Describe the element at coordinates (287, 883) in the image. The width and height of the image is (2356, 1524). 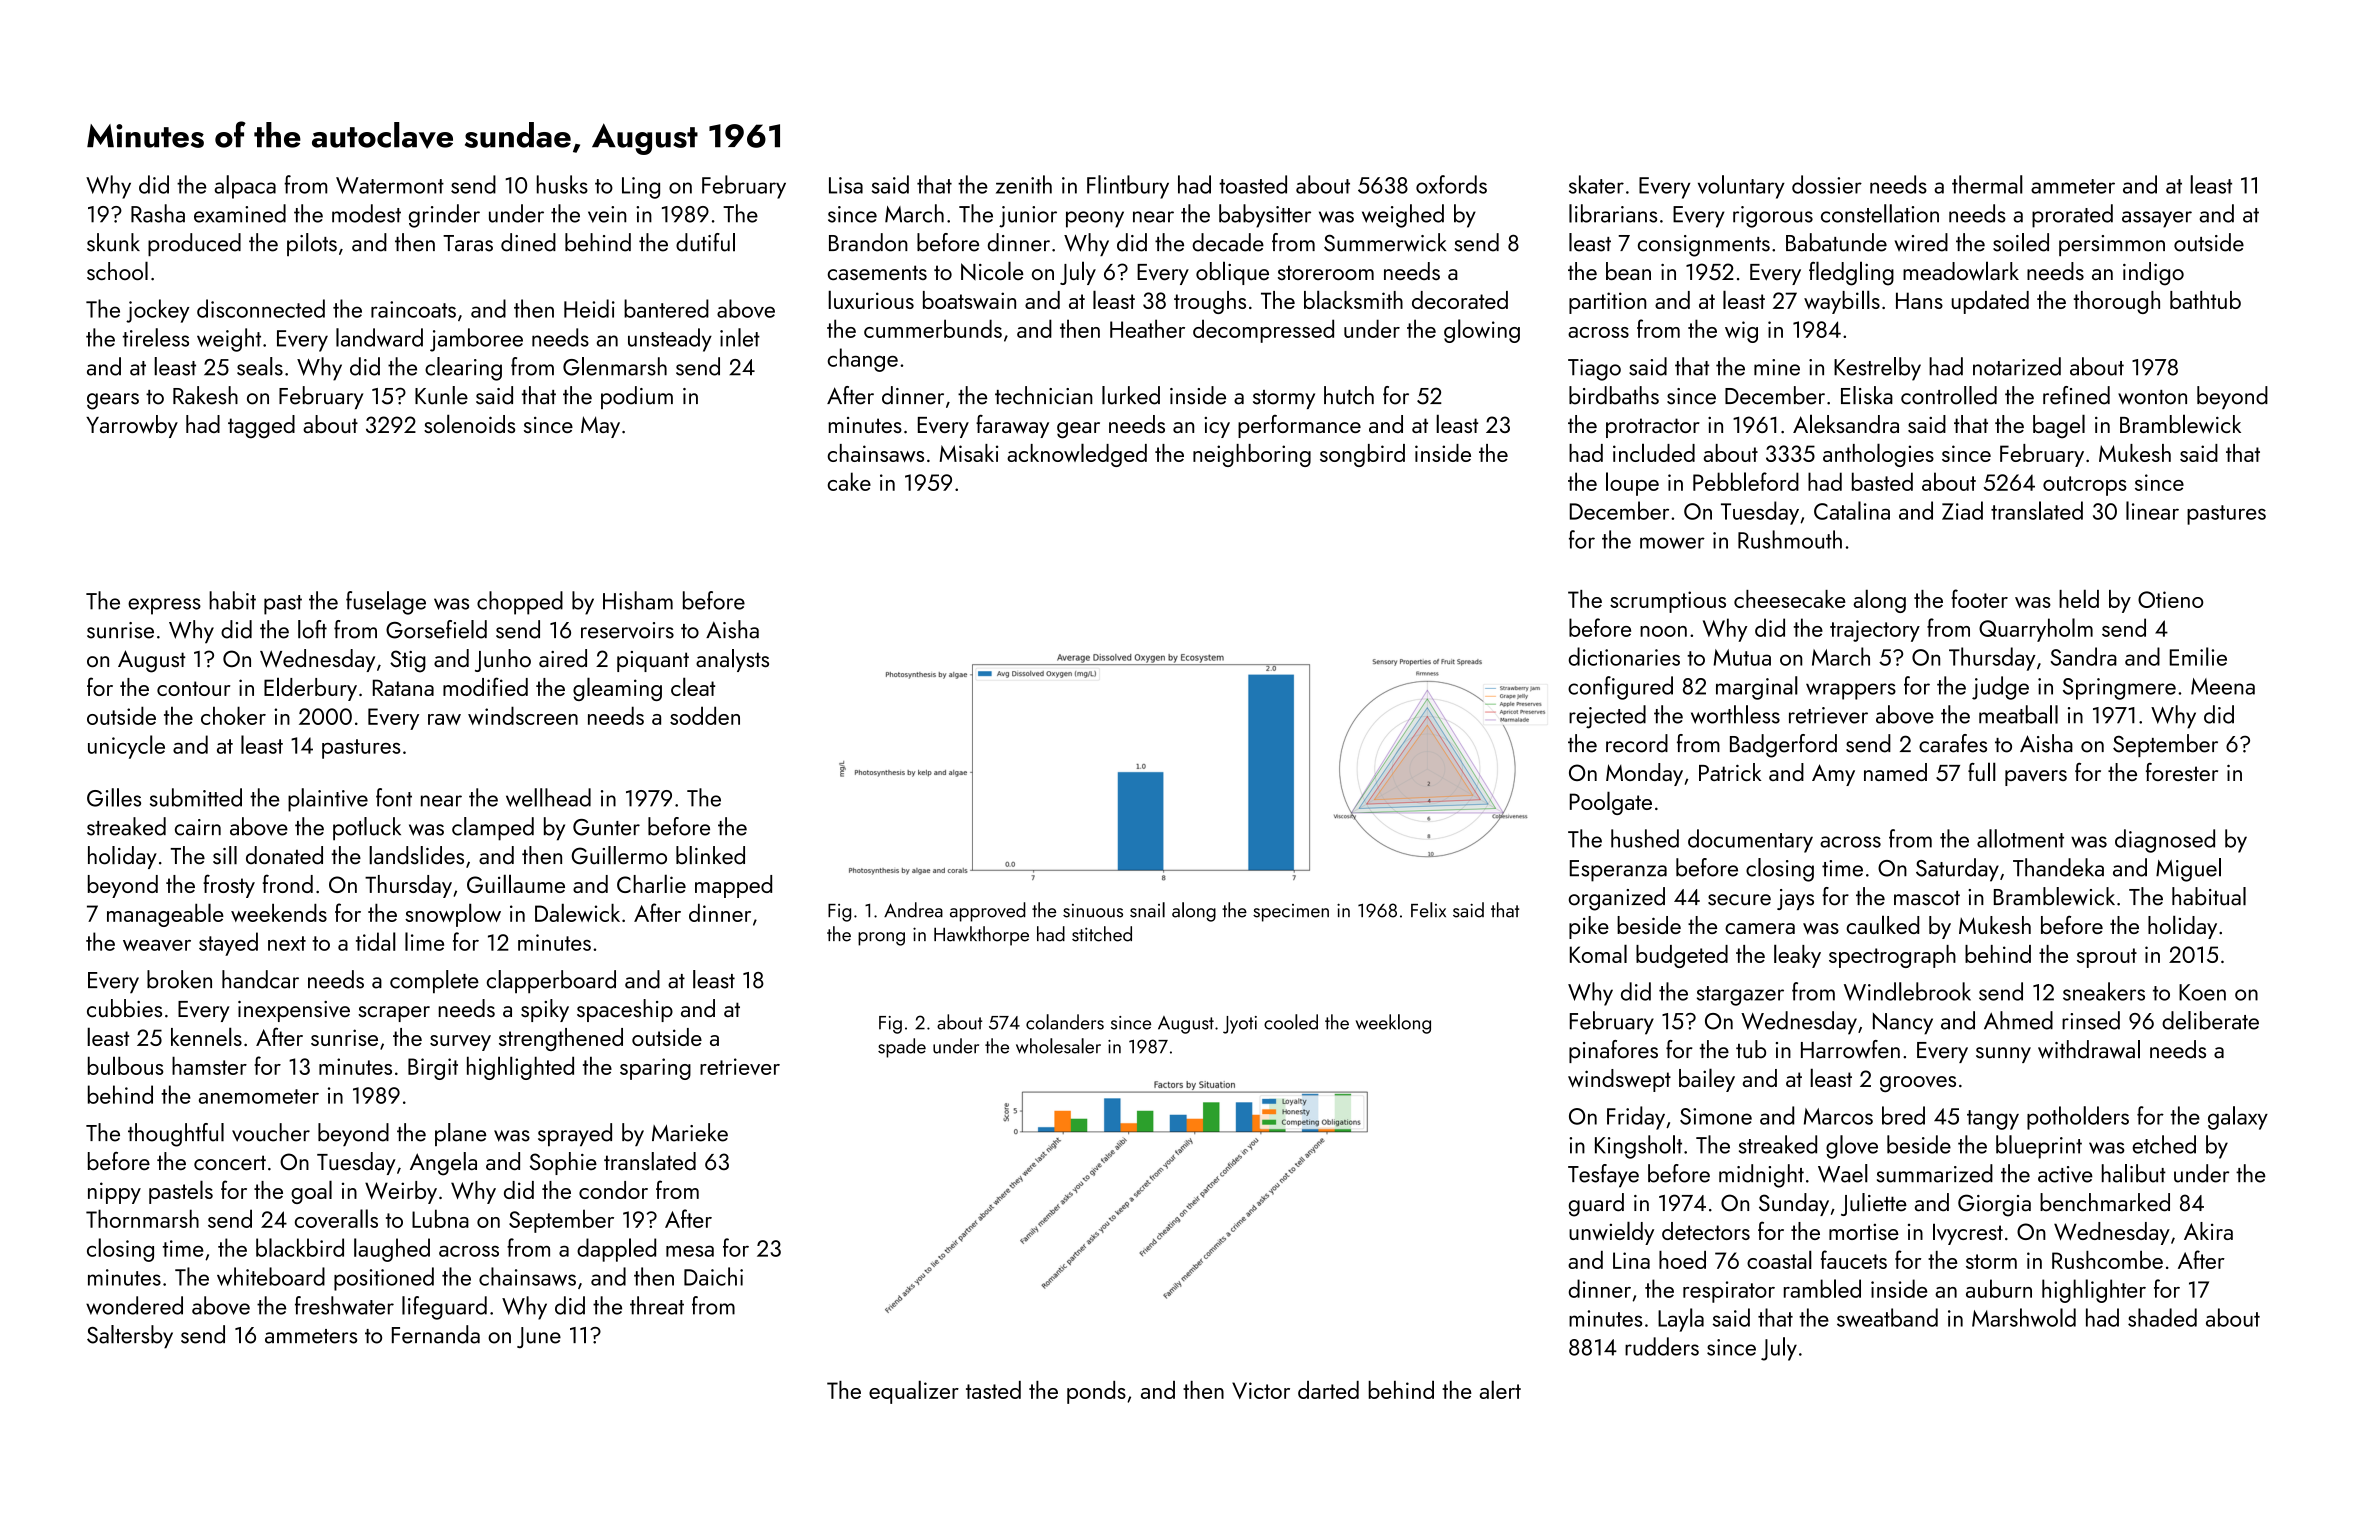
I see `frond` at that location.
